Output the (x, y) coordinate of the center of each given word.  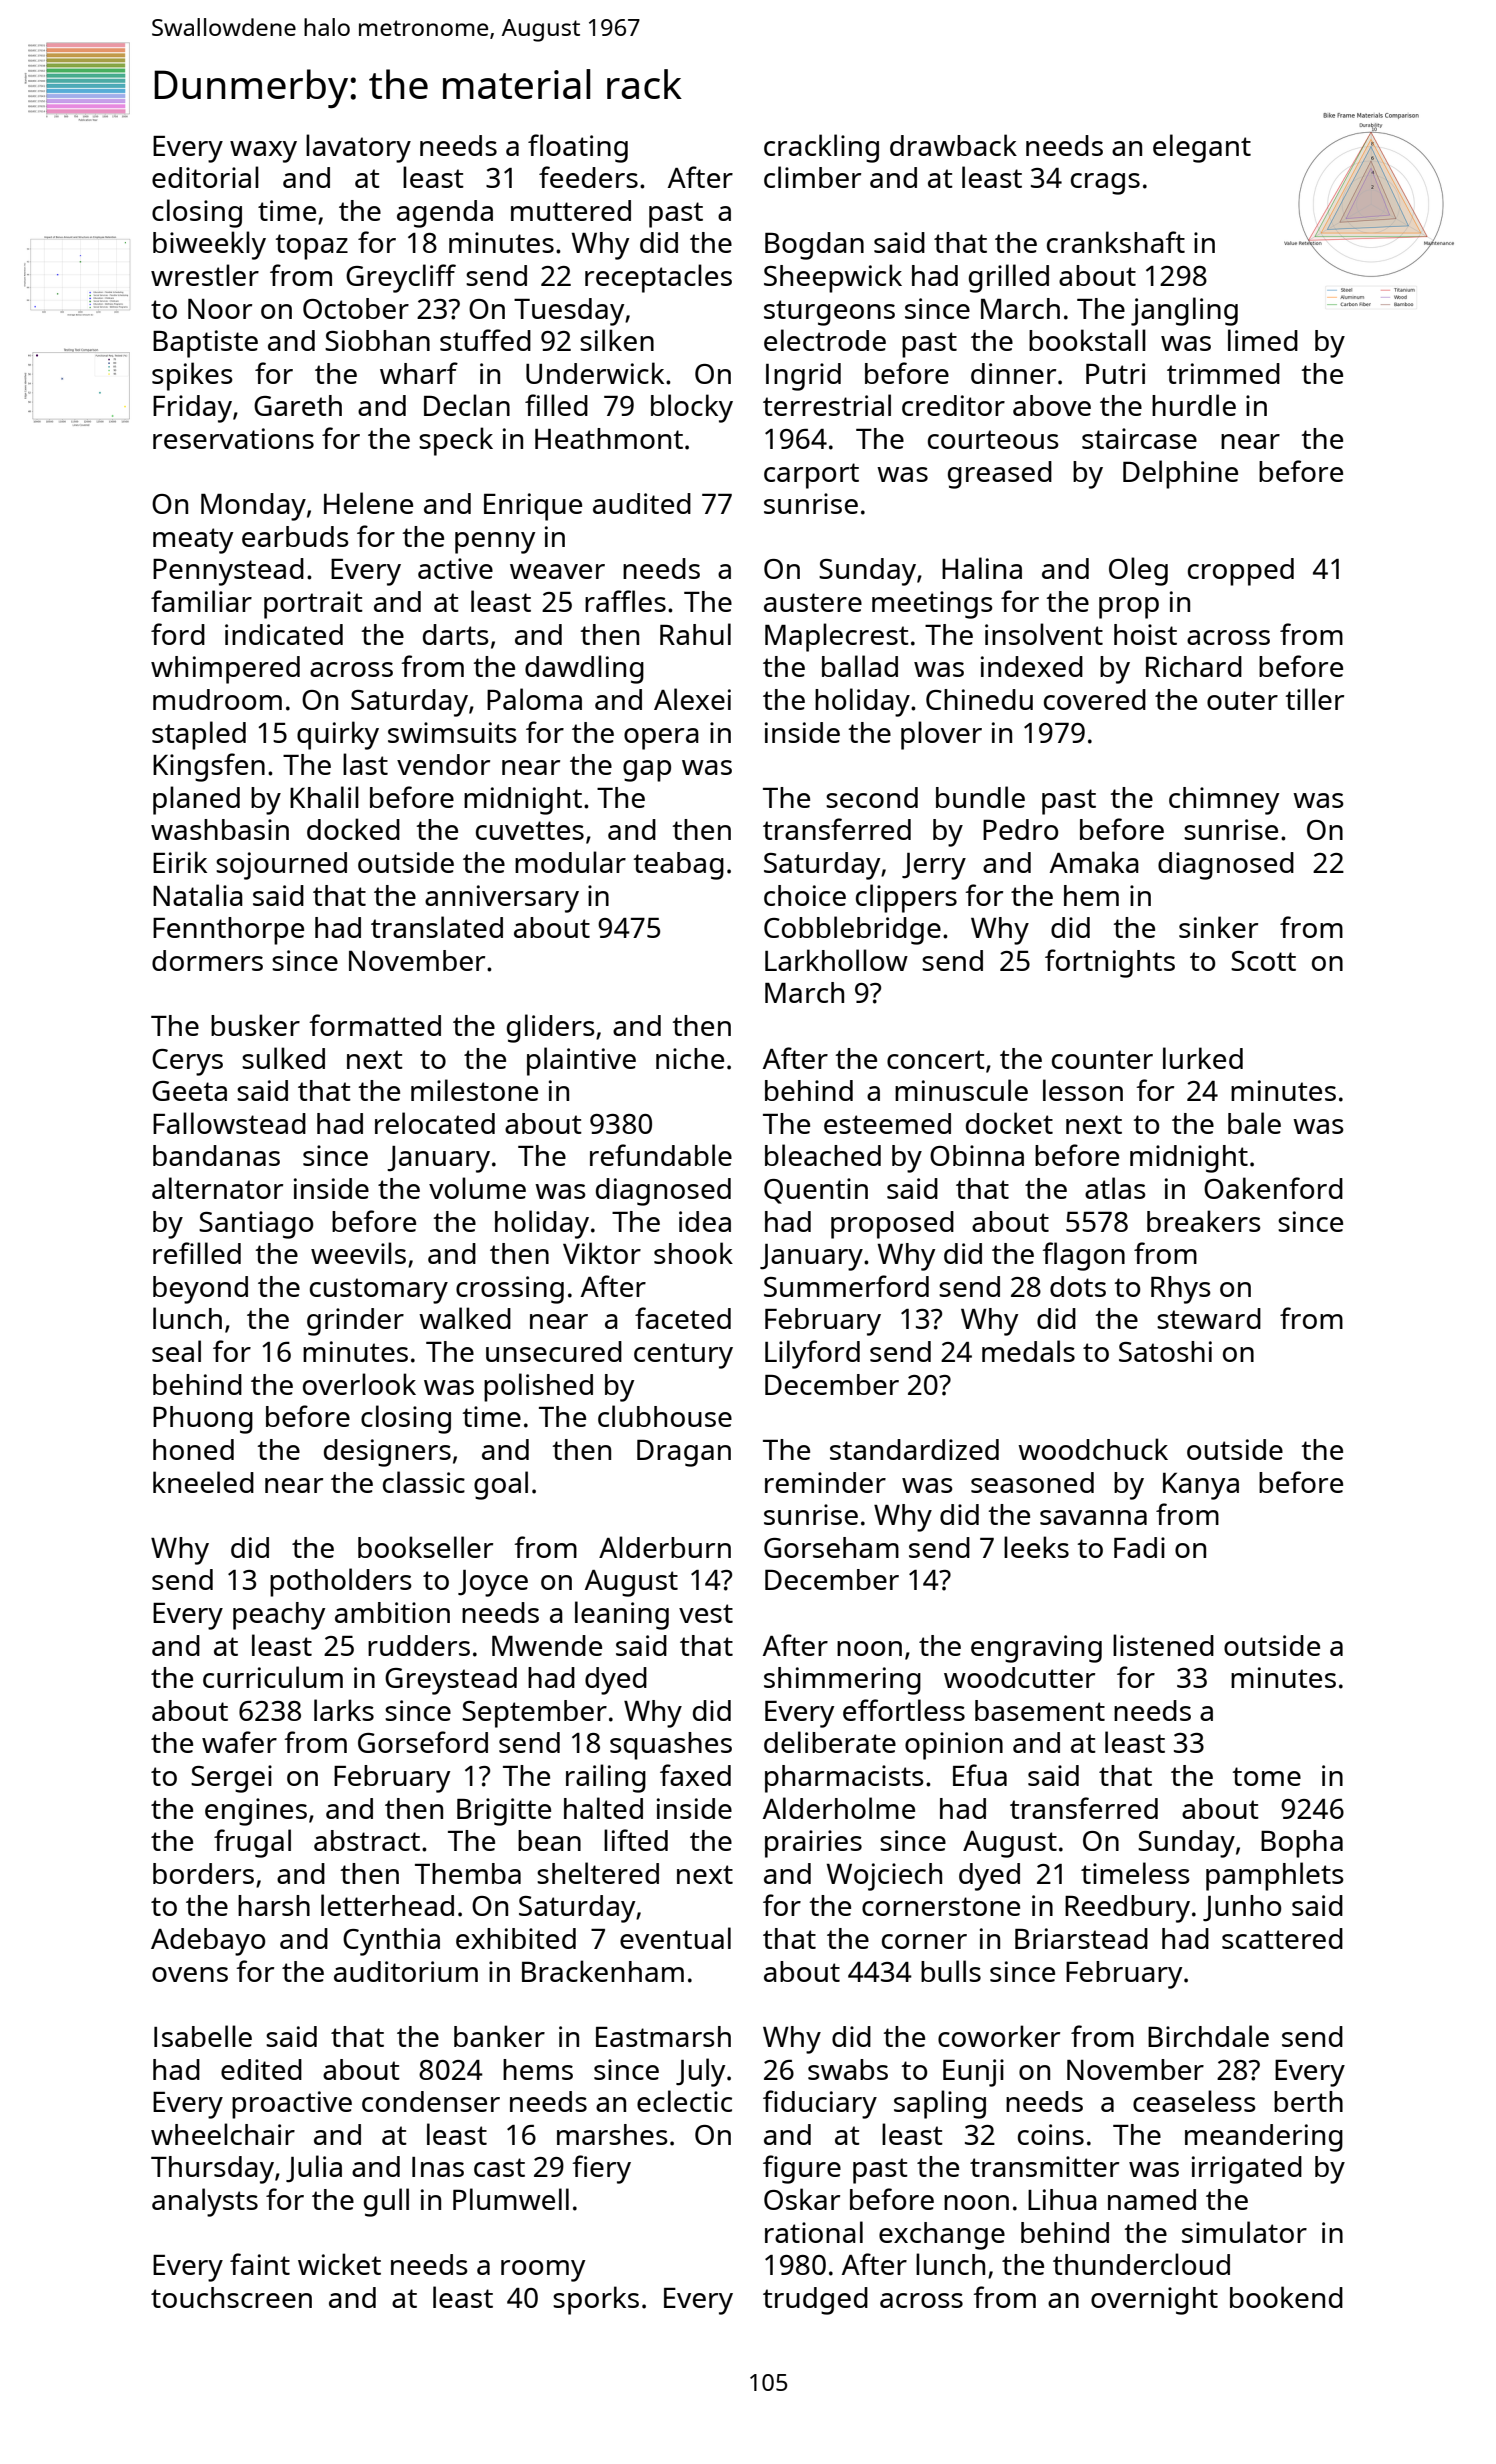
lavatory (358, 148)
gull (386, 2202)
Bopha (1302, 1844)
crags (1105, 184)
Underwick (595, 373)
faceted (683, 1318)
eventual (675, 1938)
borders (203, 1873)
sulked (283, 1058)
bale (1254, 1123)
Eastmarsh (663, 2036)
